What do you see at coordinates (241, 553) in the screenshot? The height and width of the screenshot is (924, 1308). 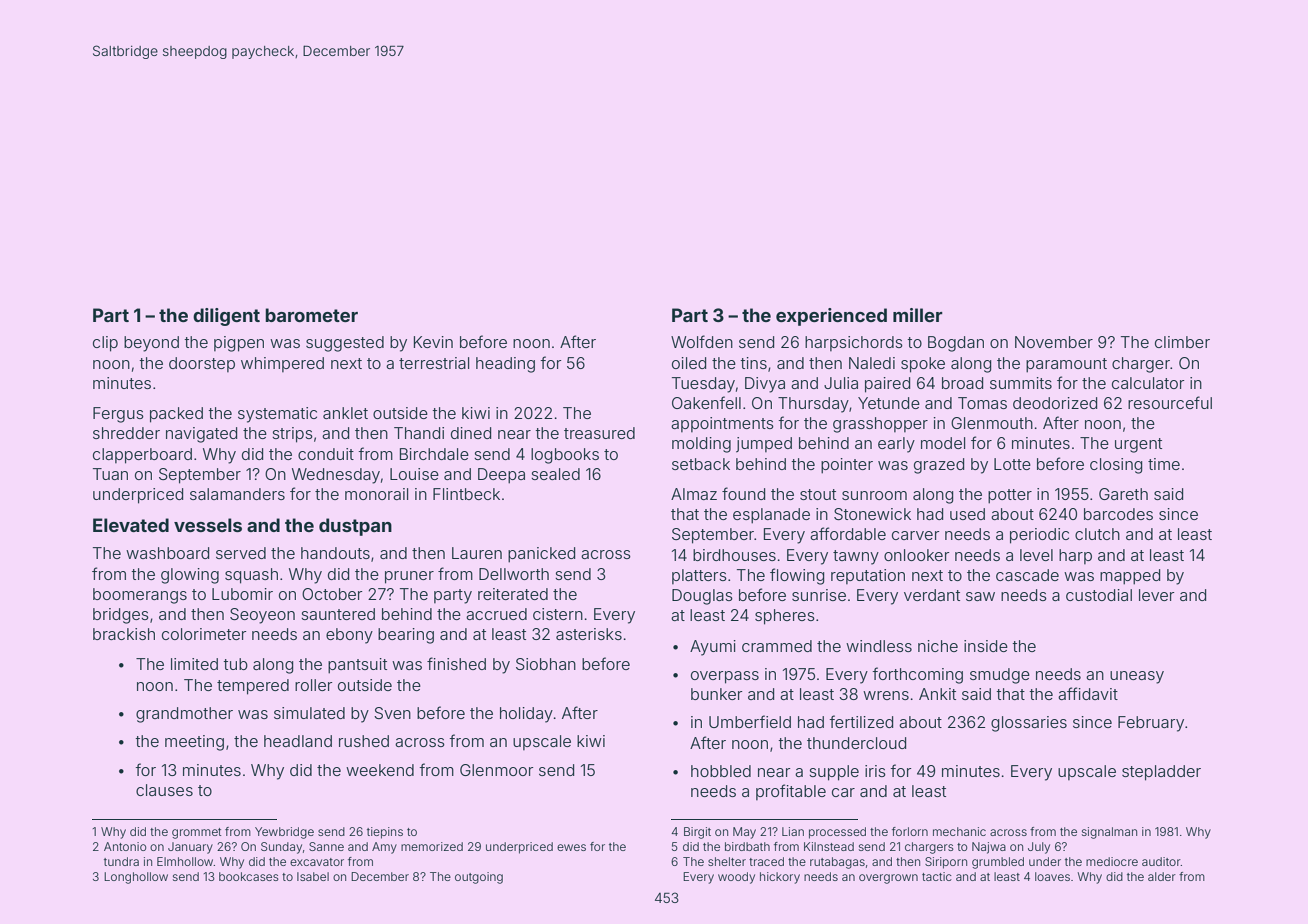 I see `served` at bounding box center [241, 553].
